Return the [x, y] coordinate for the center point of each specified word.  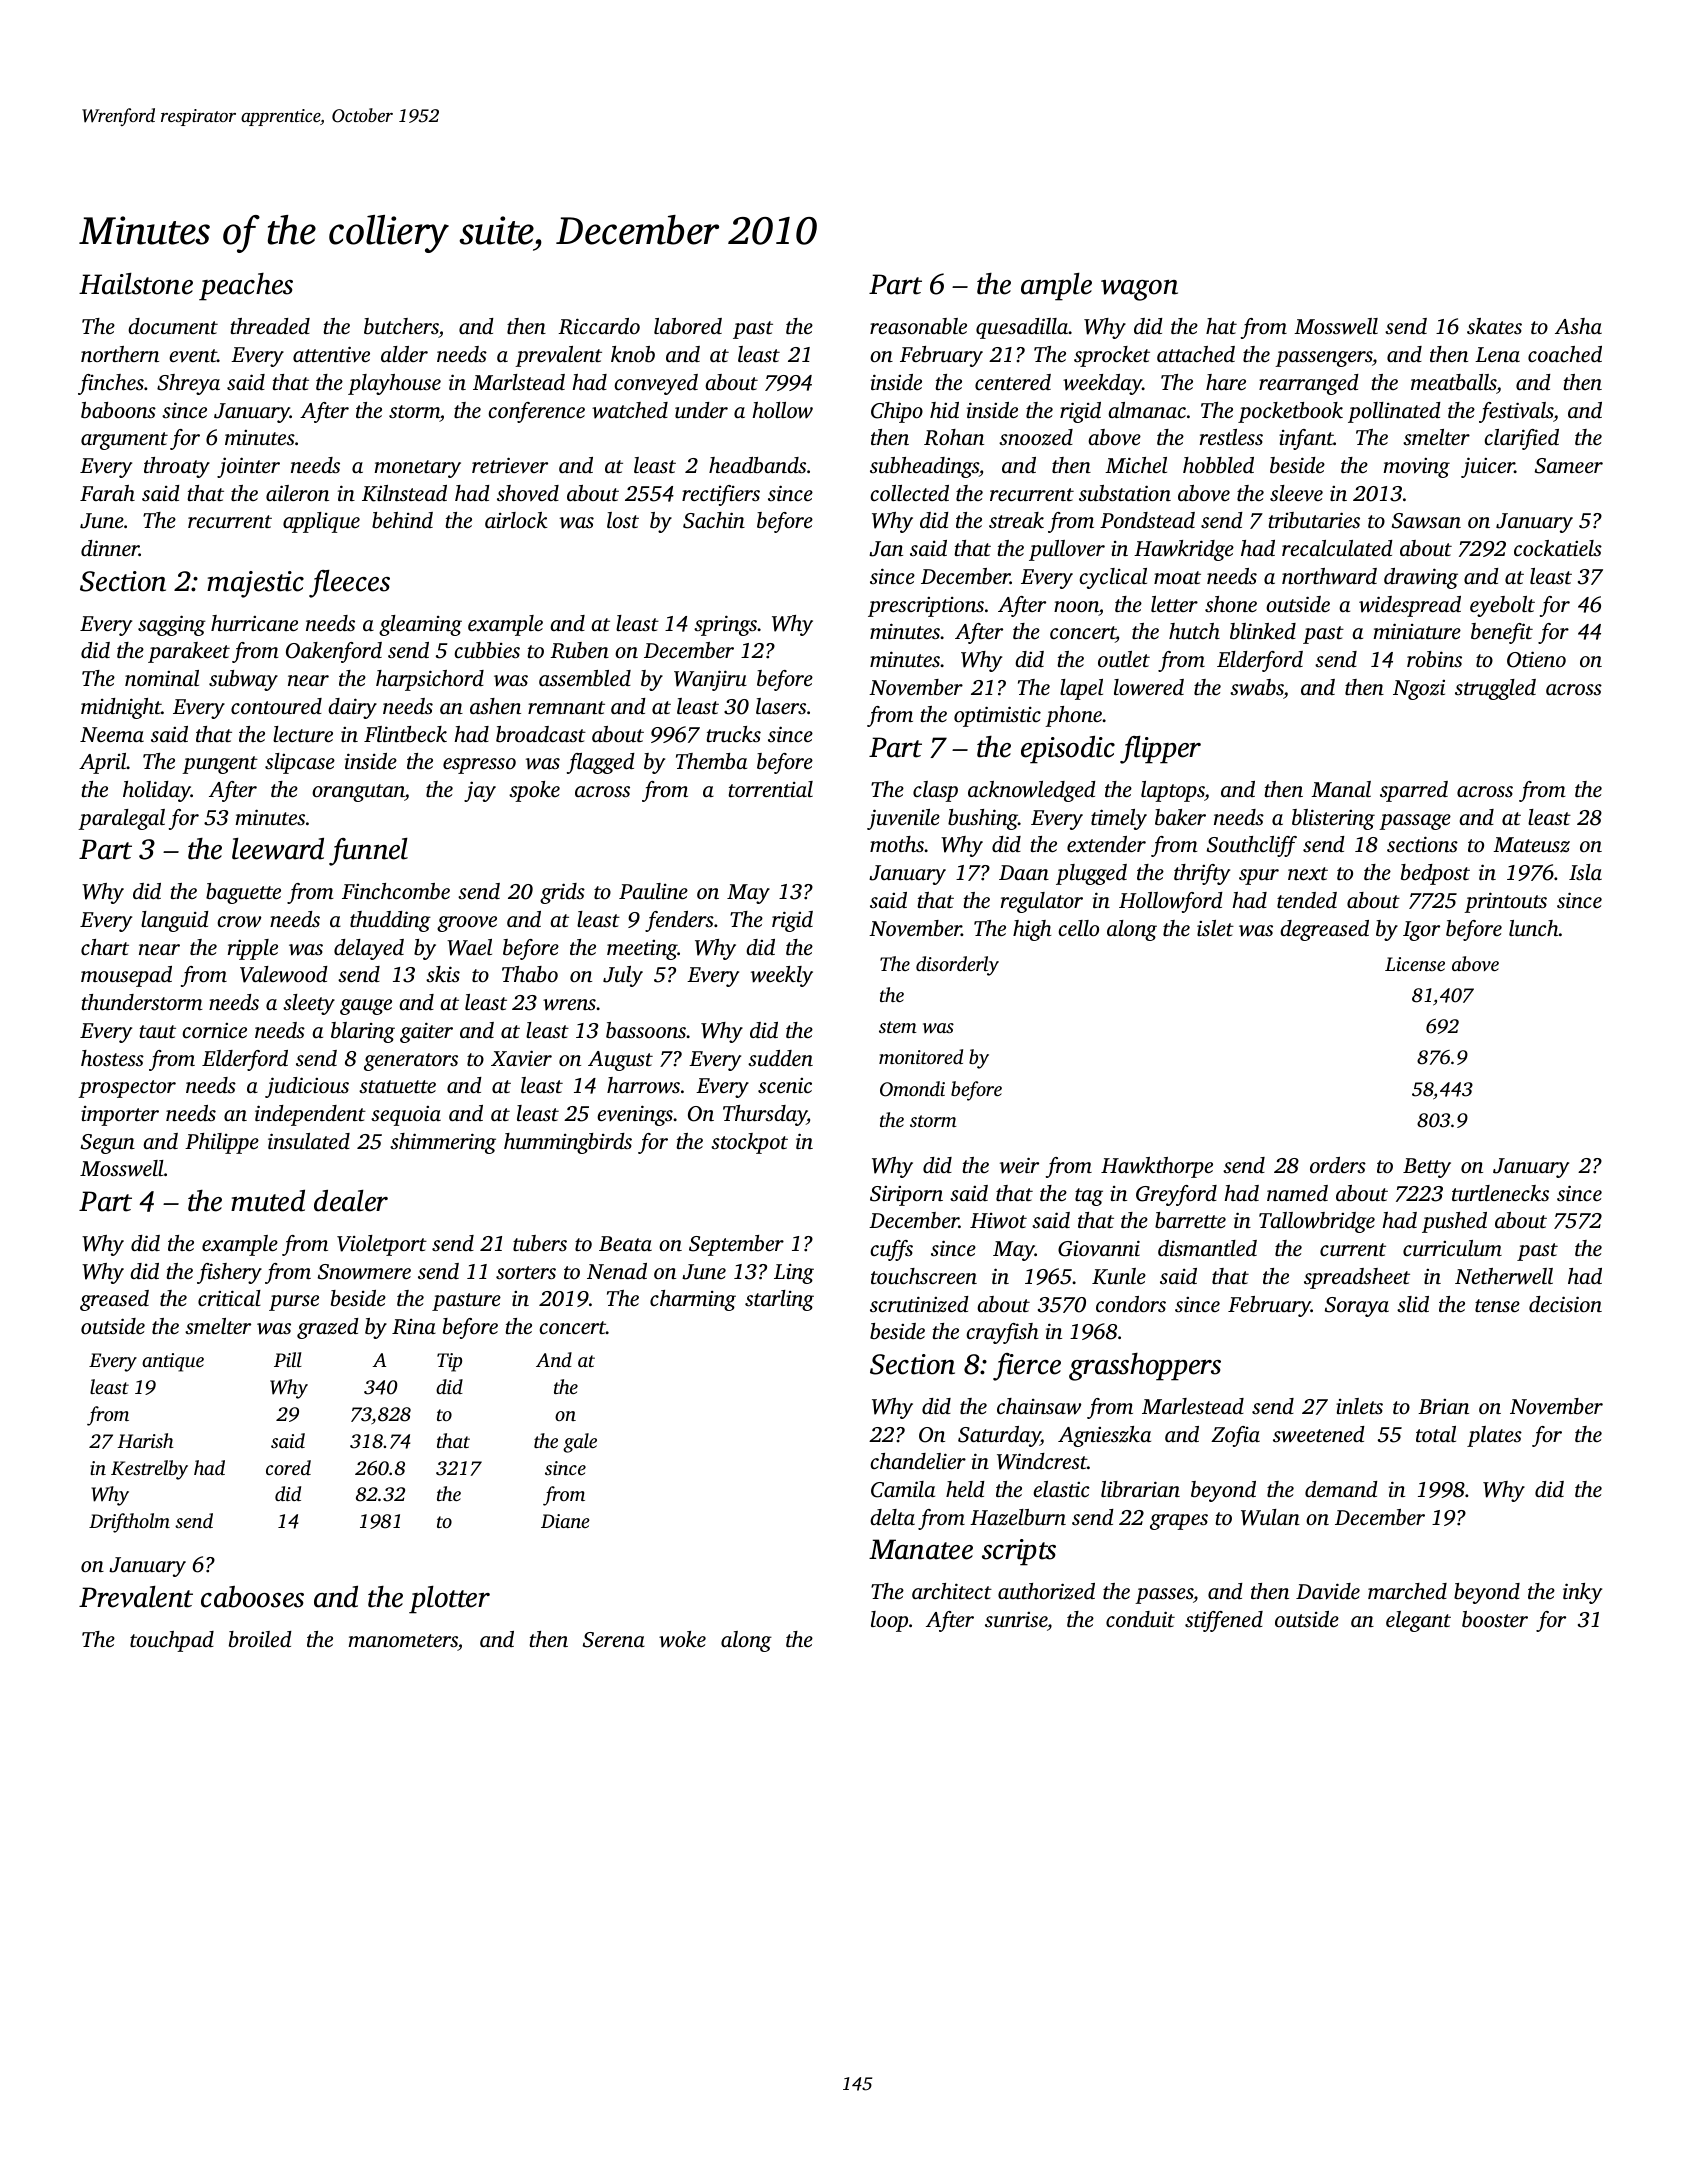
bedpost [1435, 874]
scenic [785, 1085]
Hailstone [136, 284]
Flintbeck [405, 734]
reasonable [918, 326]
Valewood [284, 974]
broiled [260, 1639]
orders [1338, 1165]
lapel [1081, 689]
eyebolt [1502, 606]
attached [1196, 354]
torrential [770, 789]
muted [268, 1201]
